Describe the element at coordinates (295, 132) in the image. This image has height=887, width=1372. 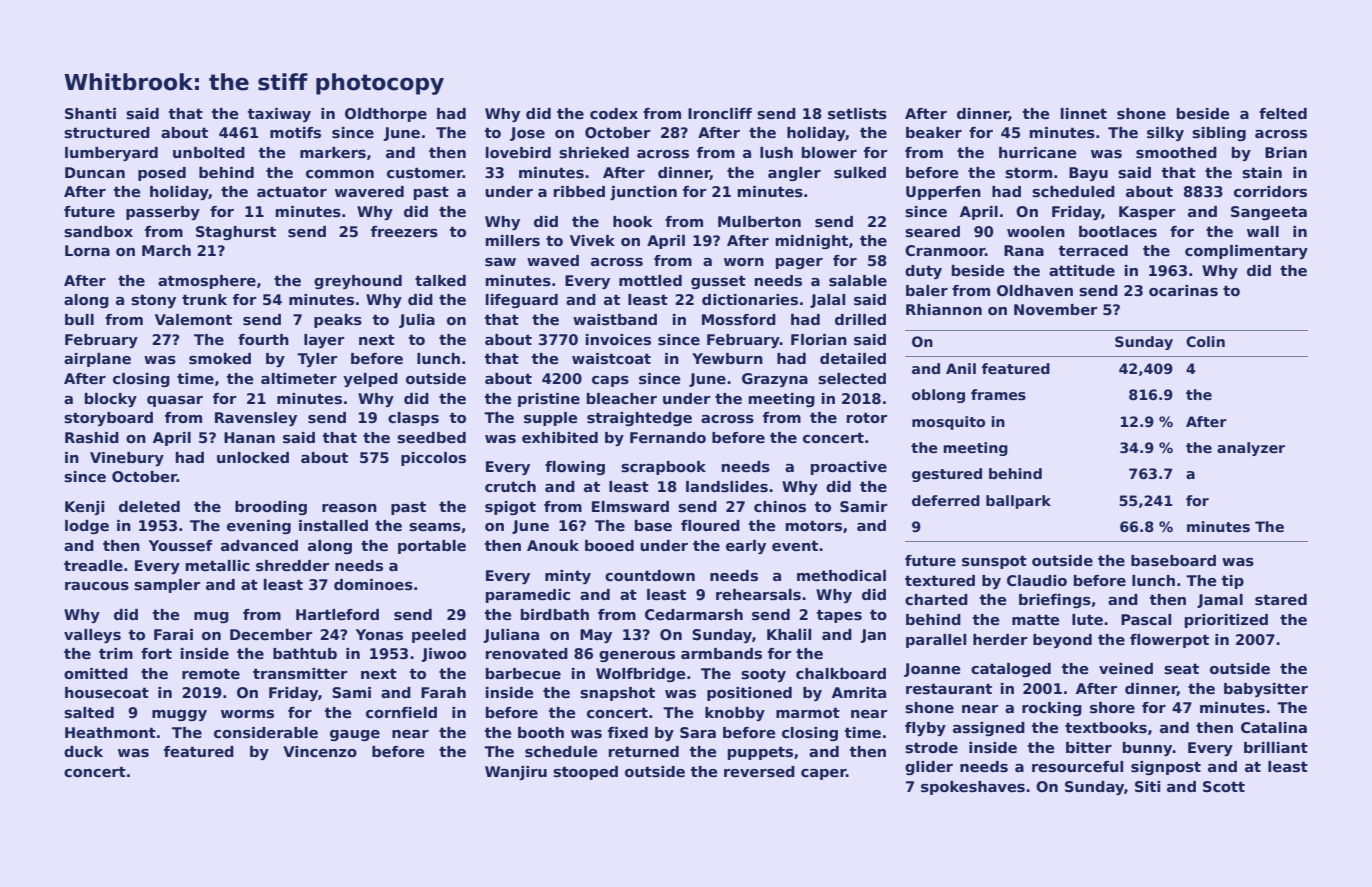
I see `motifs` at that location.
